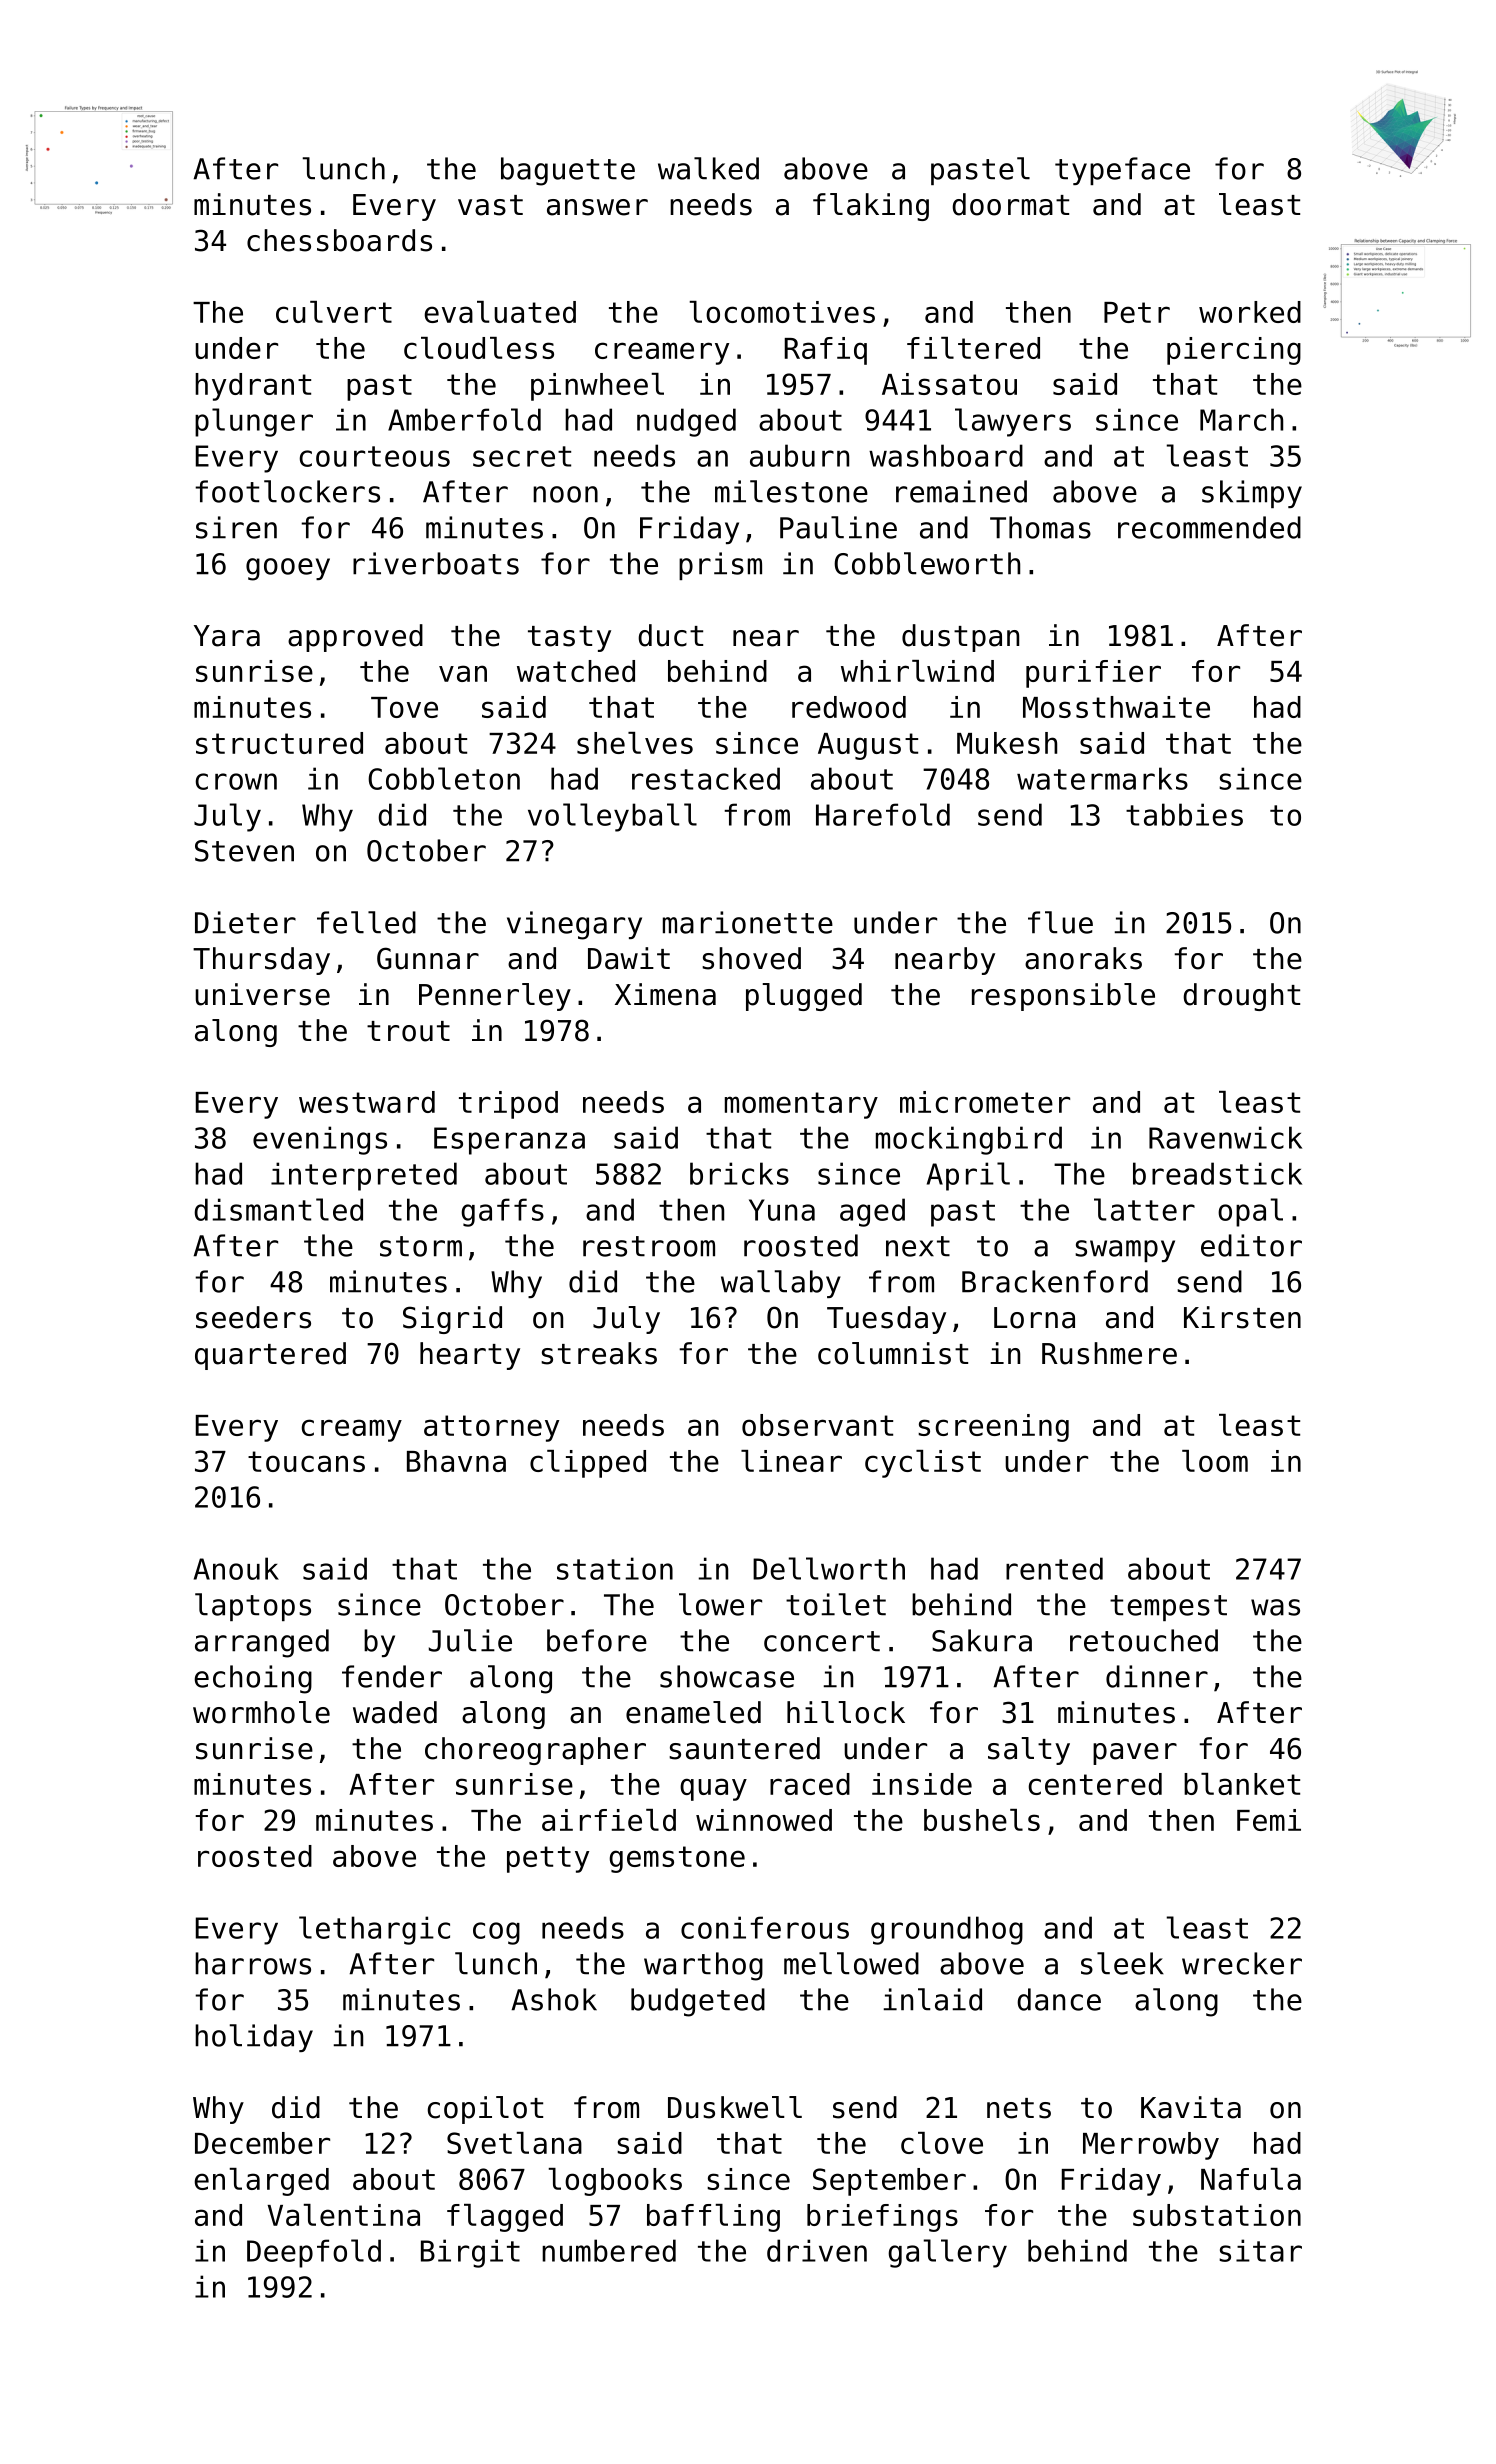 The height and width of the screenshot is (2464, 1496). I want to click on breadstick, so click(1217, 1173).
